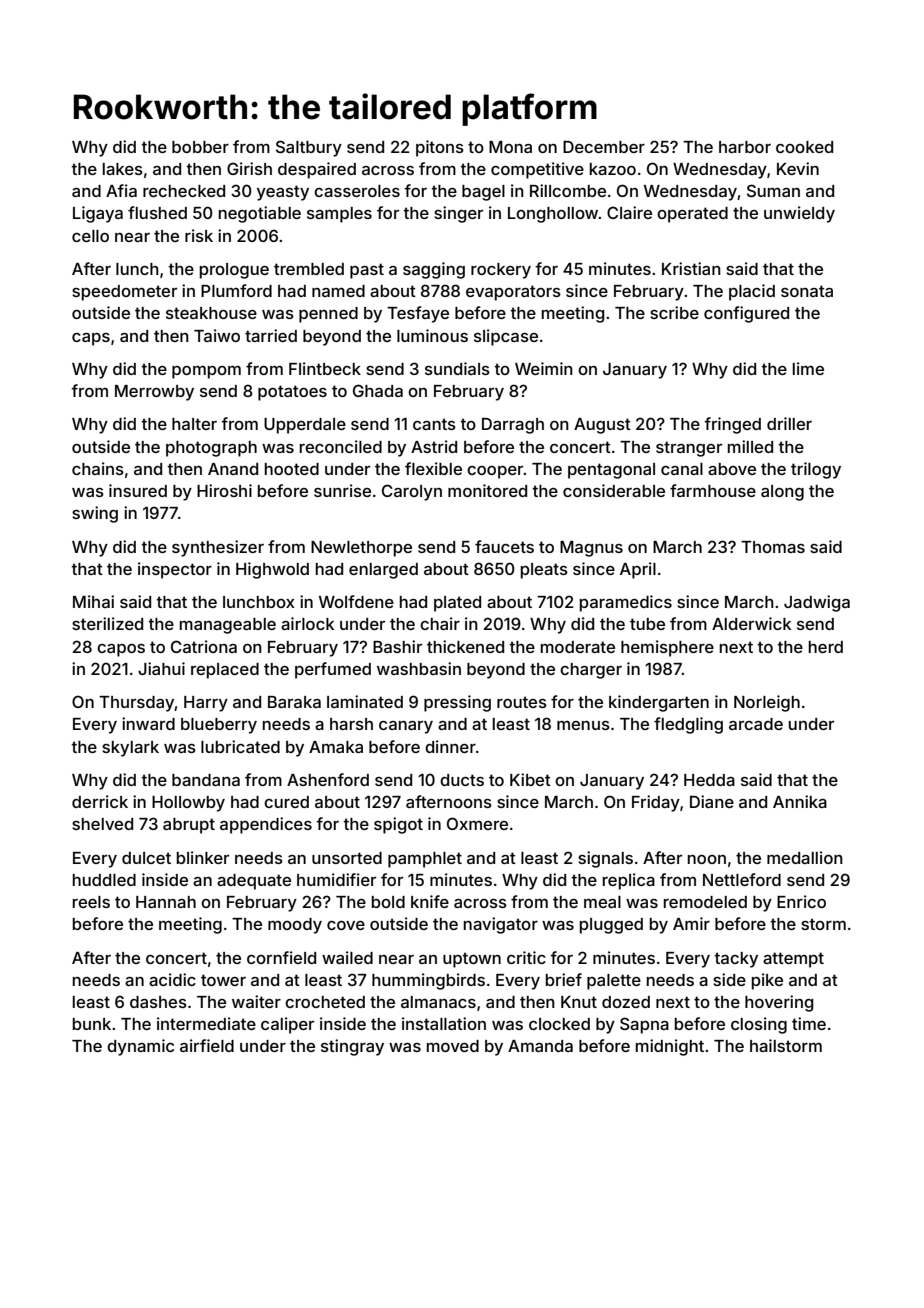  I want to click on Wolfdene, so click(356, 601).
